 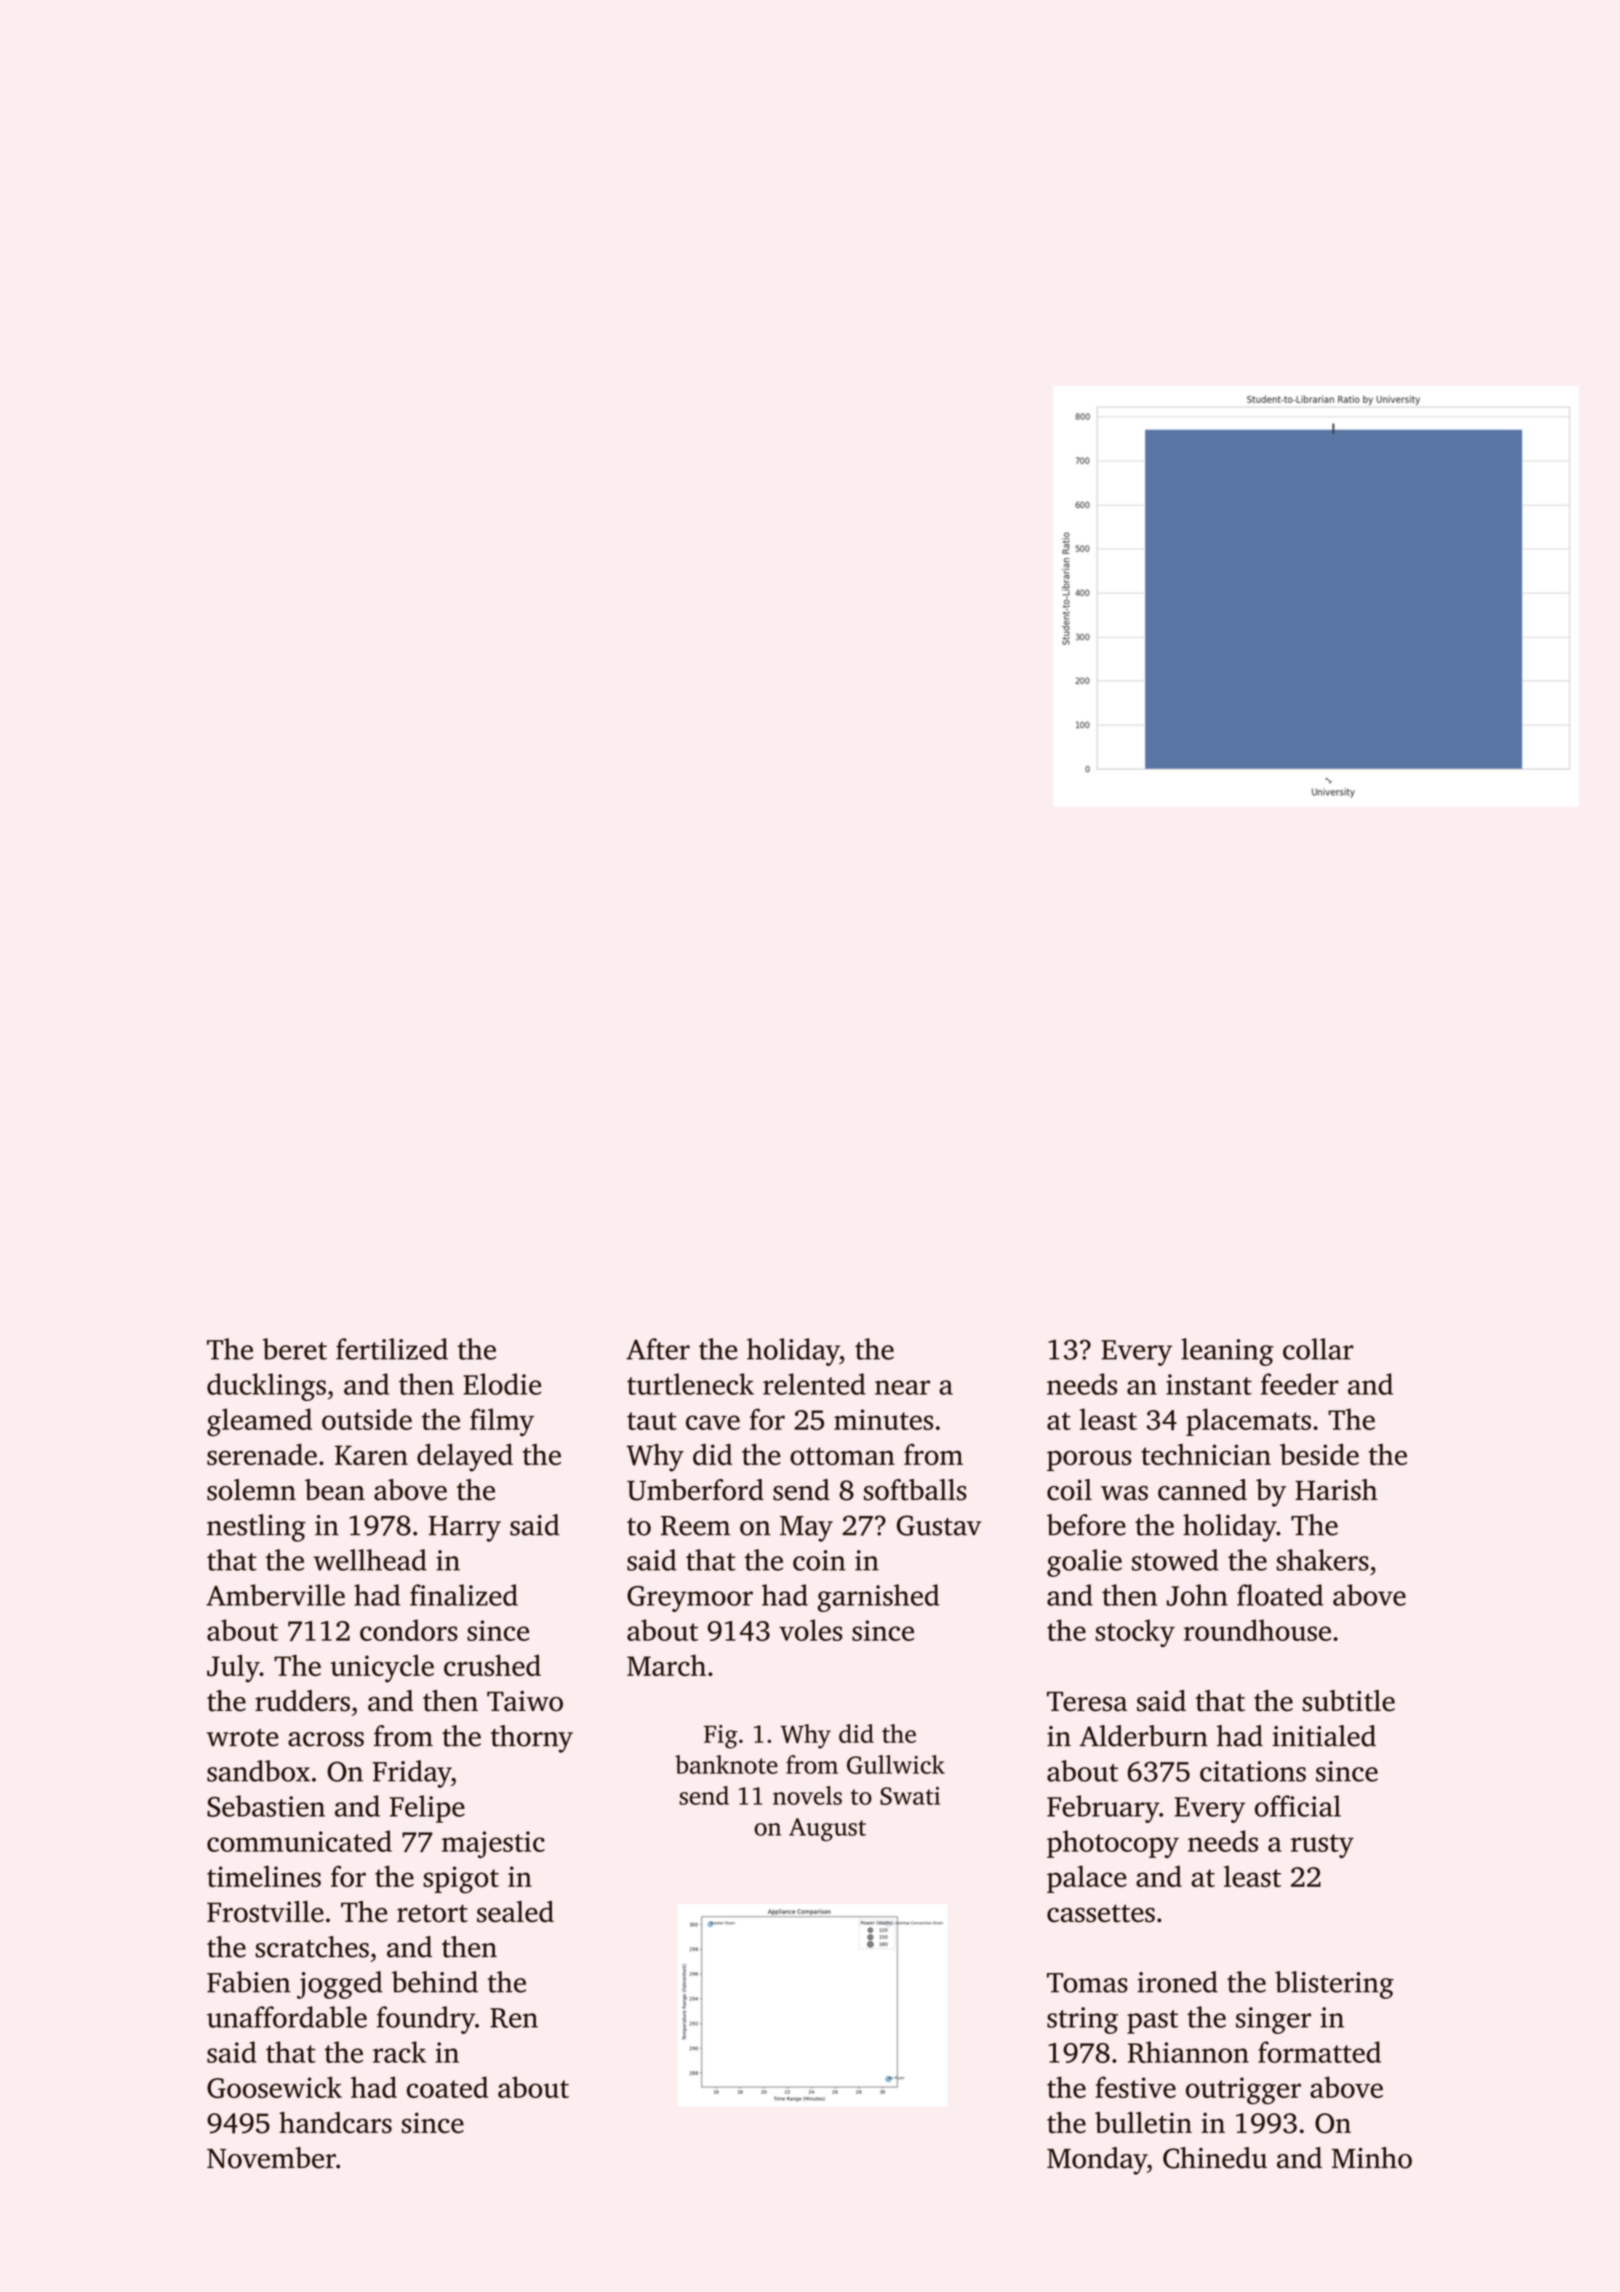 What do you see at coordinates (435, 1982) in the document?
I see `behind` at bounding box center [435, 1982].
